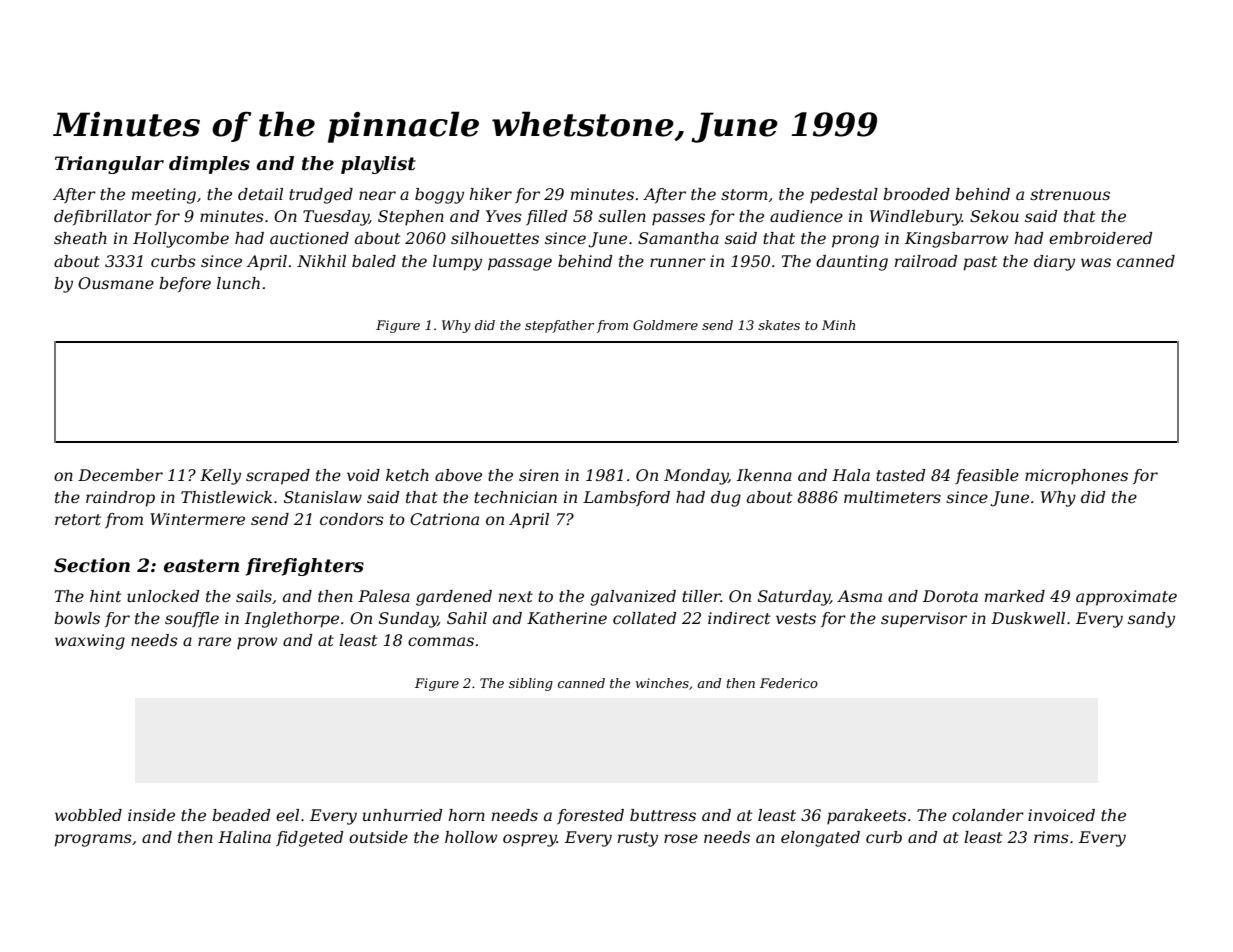 The width and height of the screenshot is (1233, 952). What do you see at coordinates (987, 476) in the screenshot?
I see `feasible` at bounding box center [987, 476].
